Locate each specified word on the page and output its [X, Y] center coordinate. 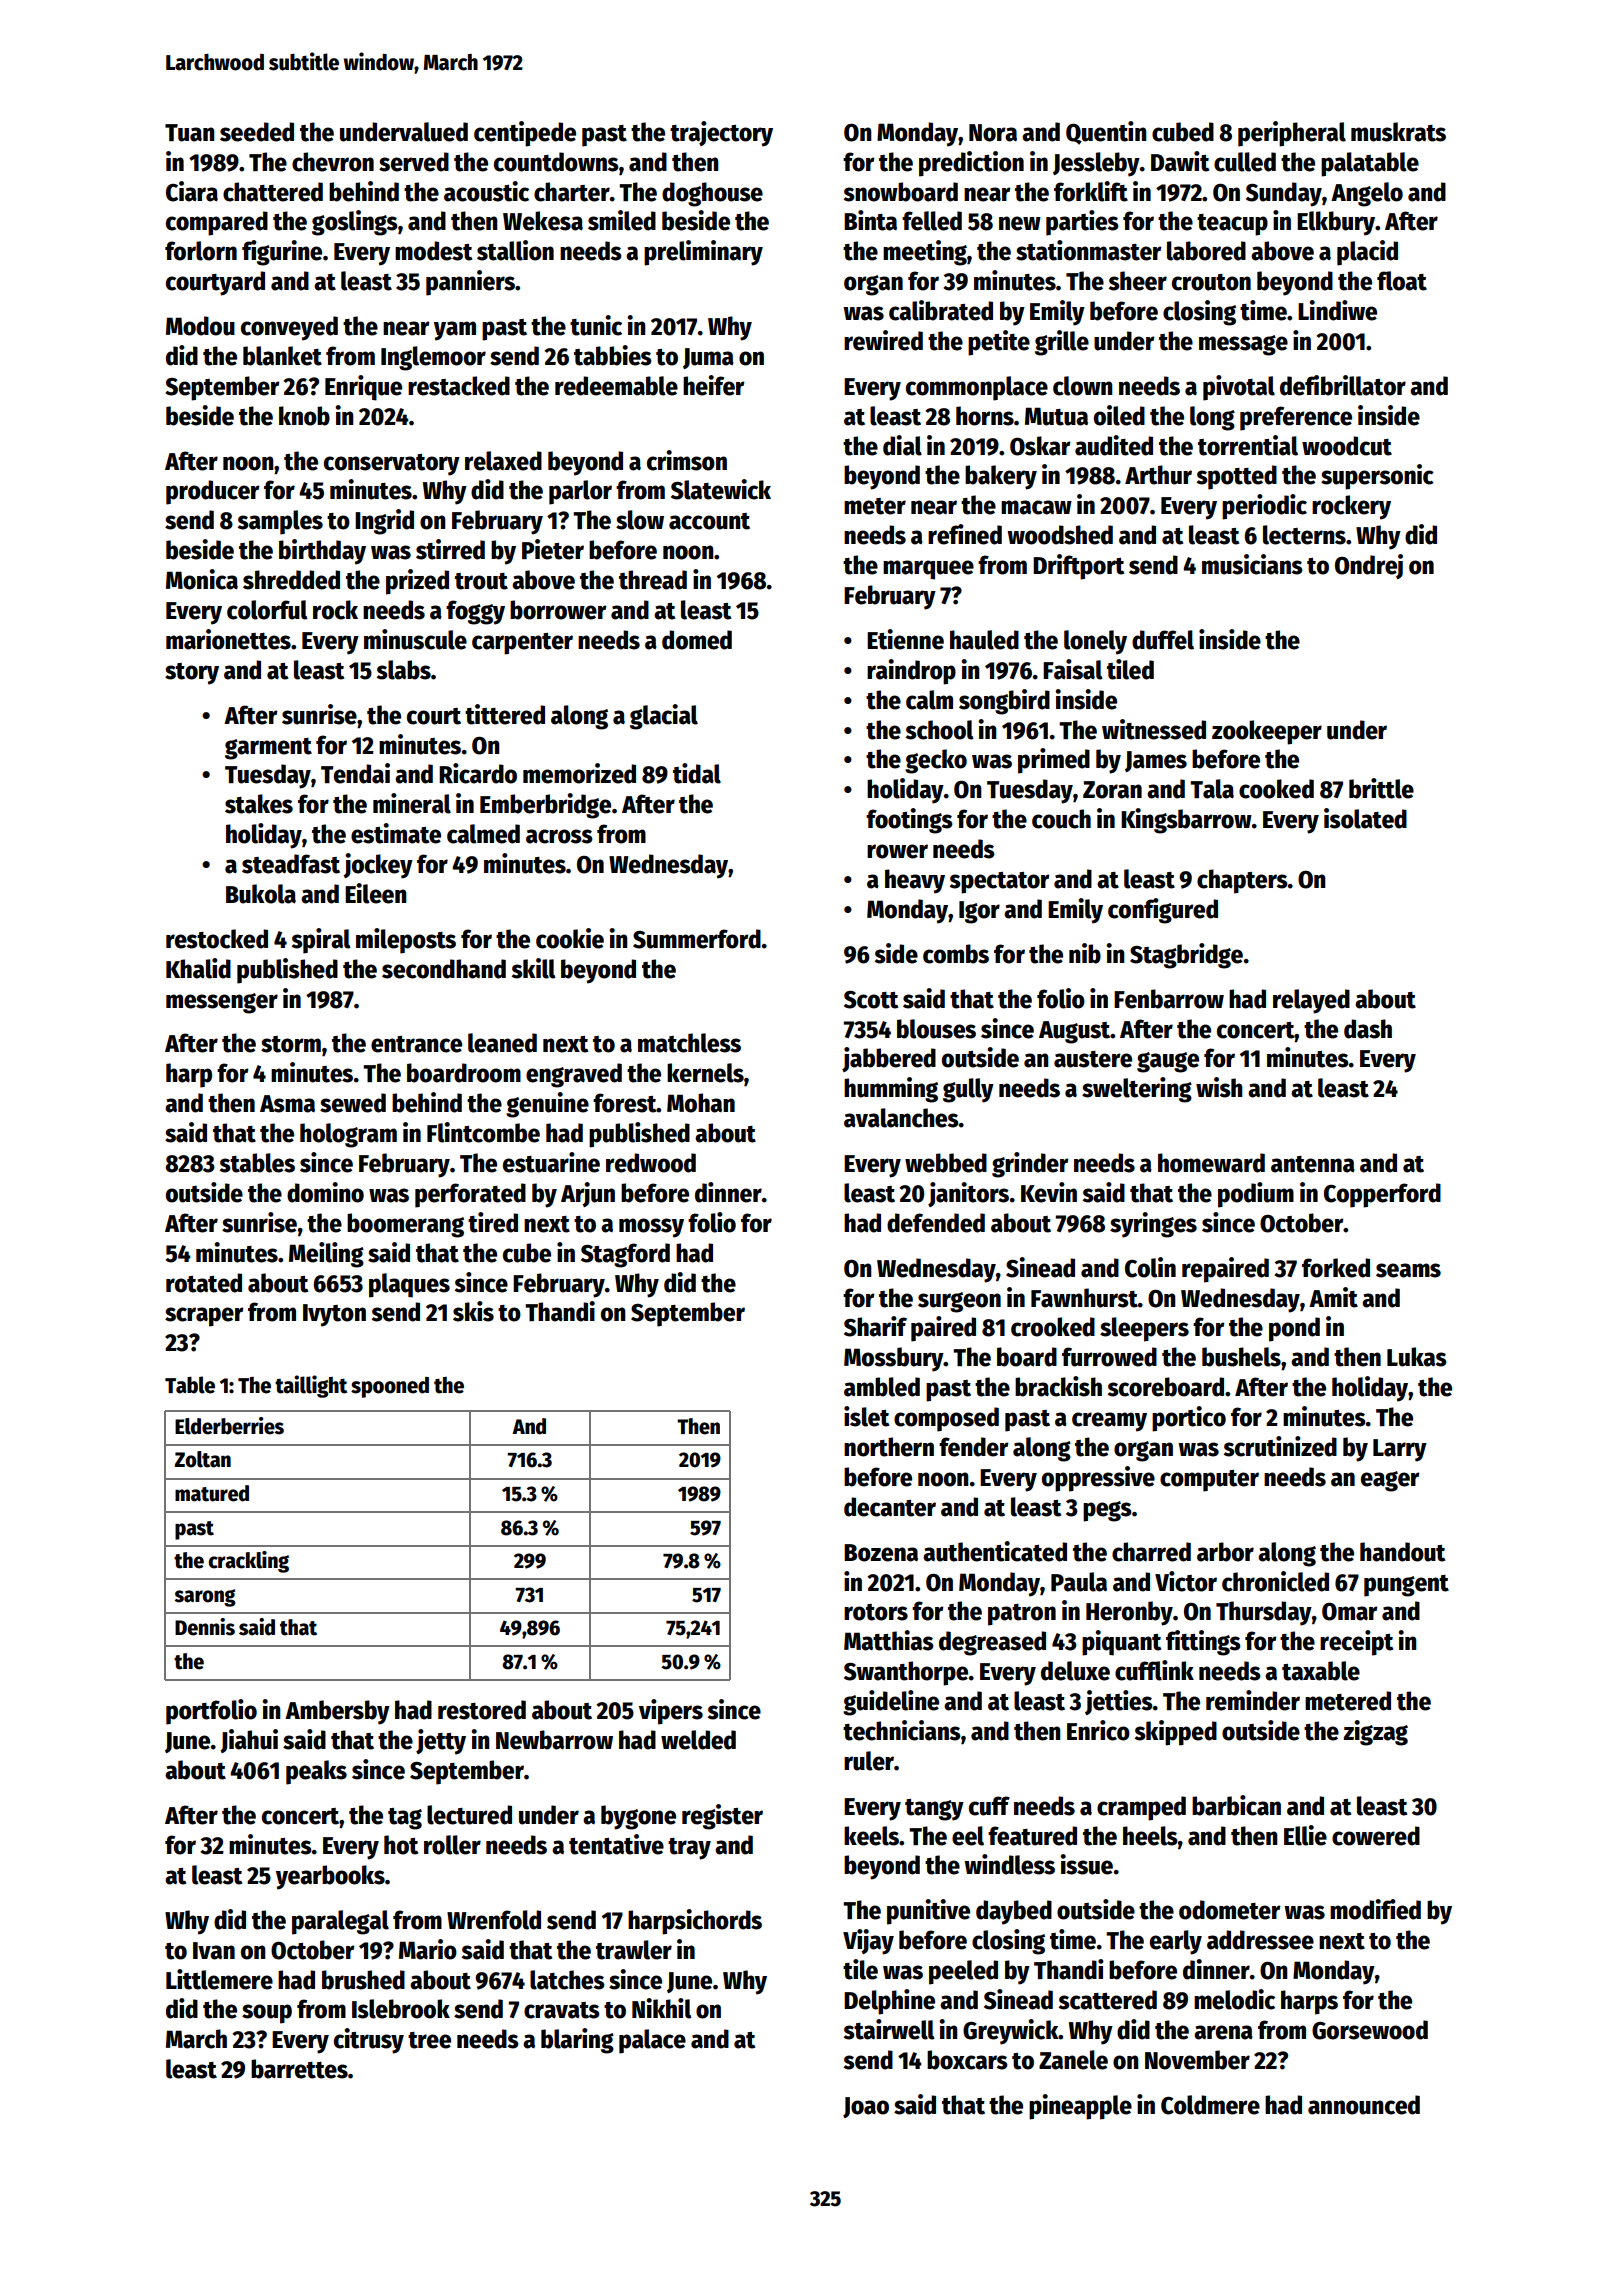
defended [936, 1223]
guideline [891, 1703]
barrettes [299, 2069]
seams [1408, 1270]
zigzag [1375, 1733]
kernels [705, 1073]
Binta [870, 220]
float [1402, 281]
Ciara [192, 191]
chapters [1242, 881]
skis [473, 1311]
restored [482, 1710]
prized [417, 582]
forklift [1091, 191]
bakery [1001, 477]
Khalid [198, 968]
